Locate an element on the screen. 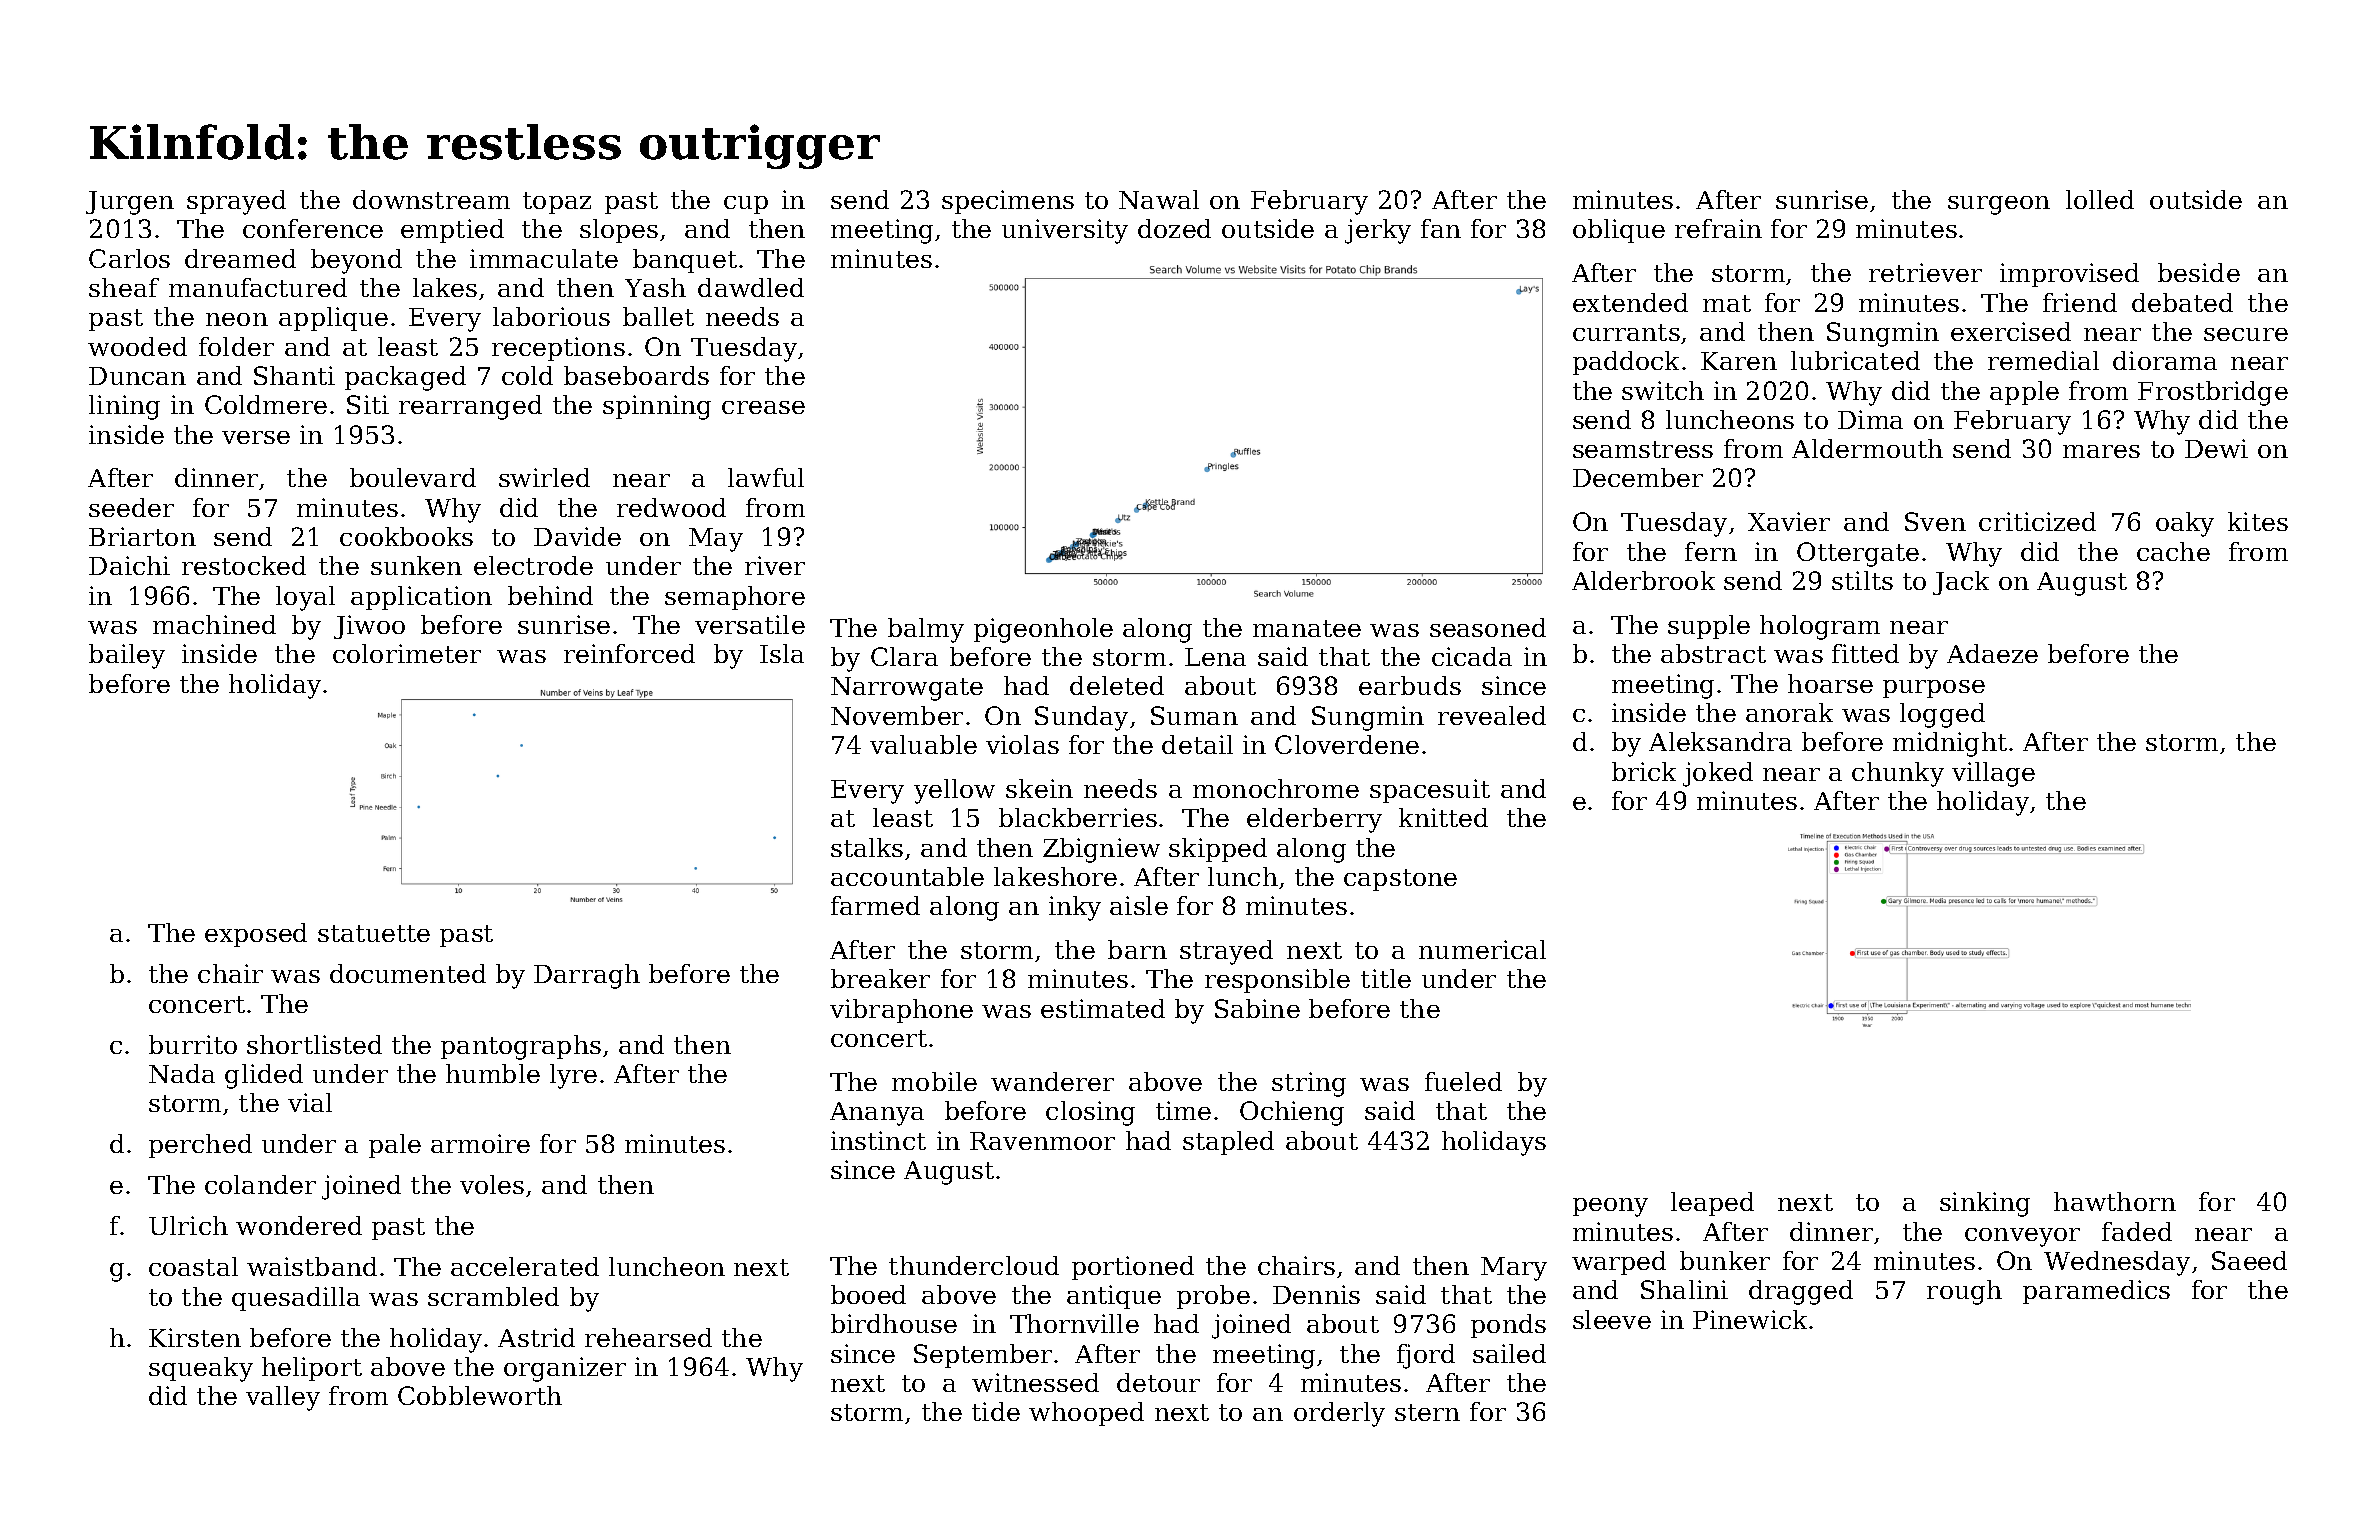 The image size is (2378, 1539). burrito is located at coordinates (193, 1044).
